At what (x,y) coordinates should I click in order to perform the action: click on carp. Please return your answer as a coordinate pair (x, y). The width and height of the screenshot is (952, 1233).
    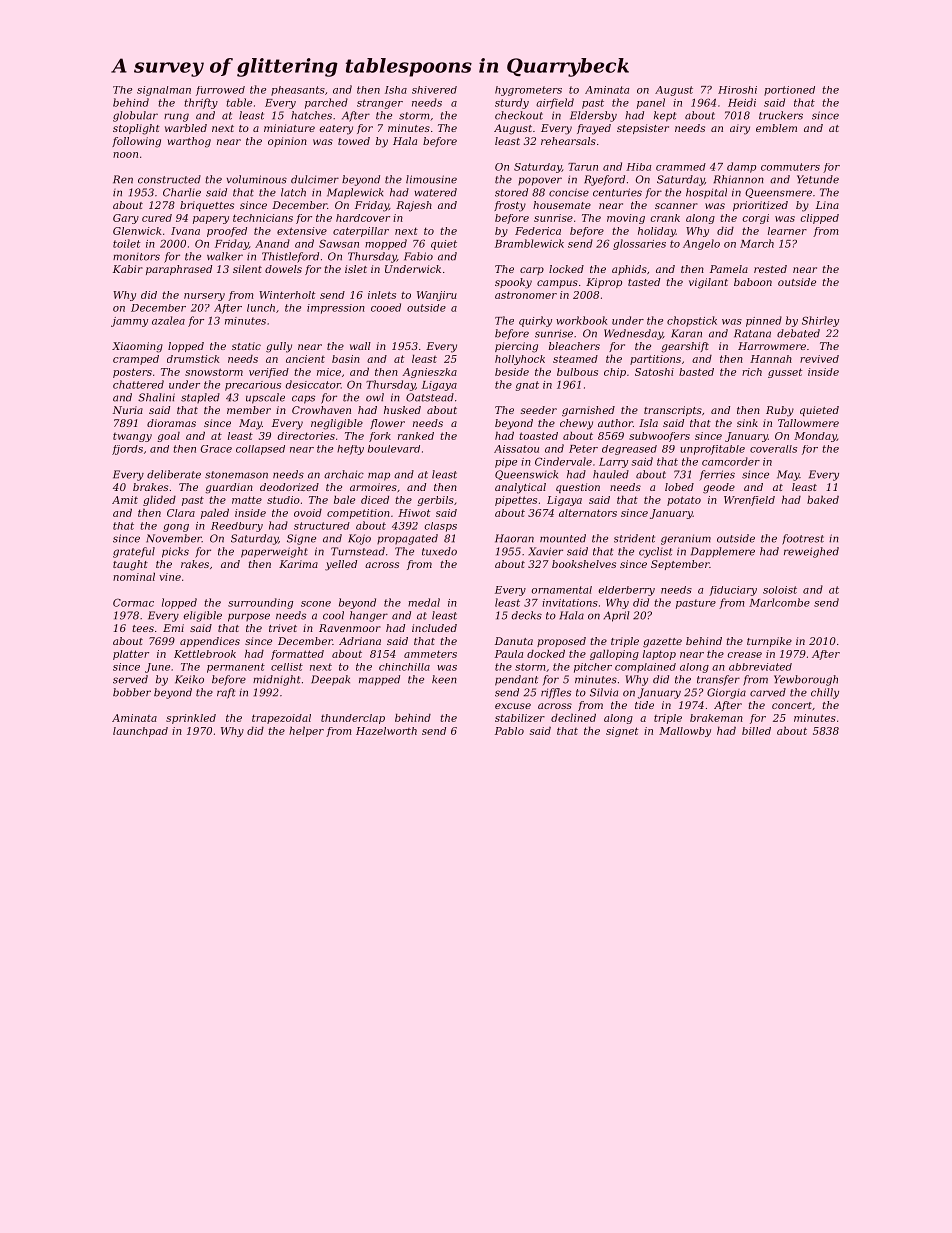
    Looking at the image, I should click on (532, 271).
